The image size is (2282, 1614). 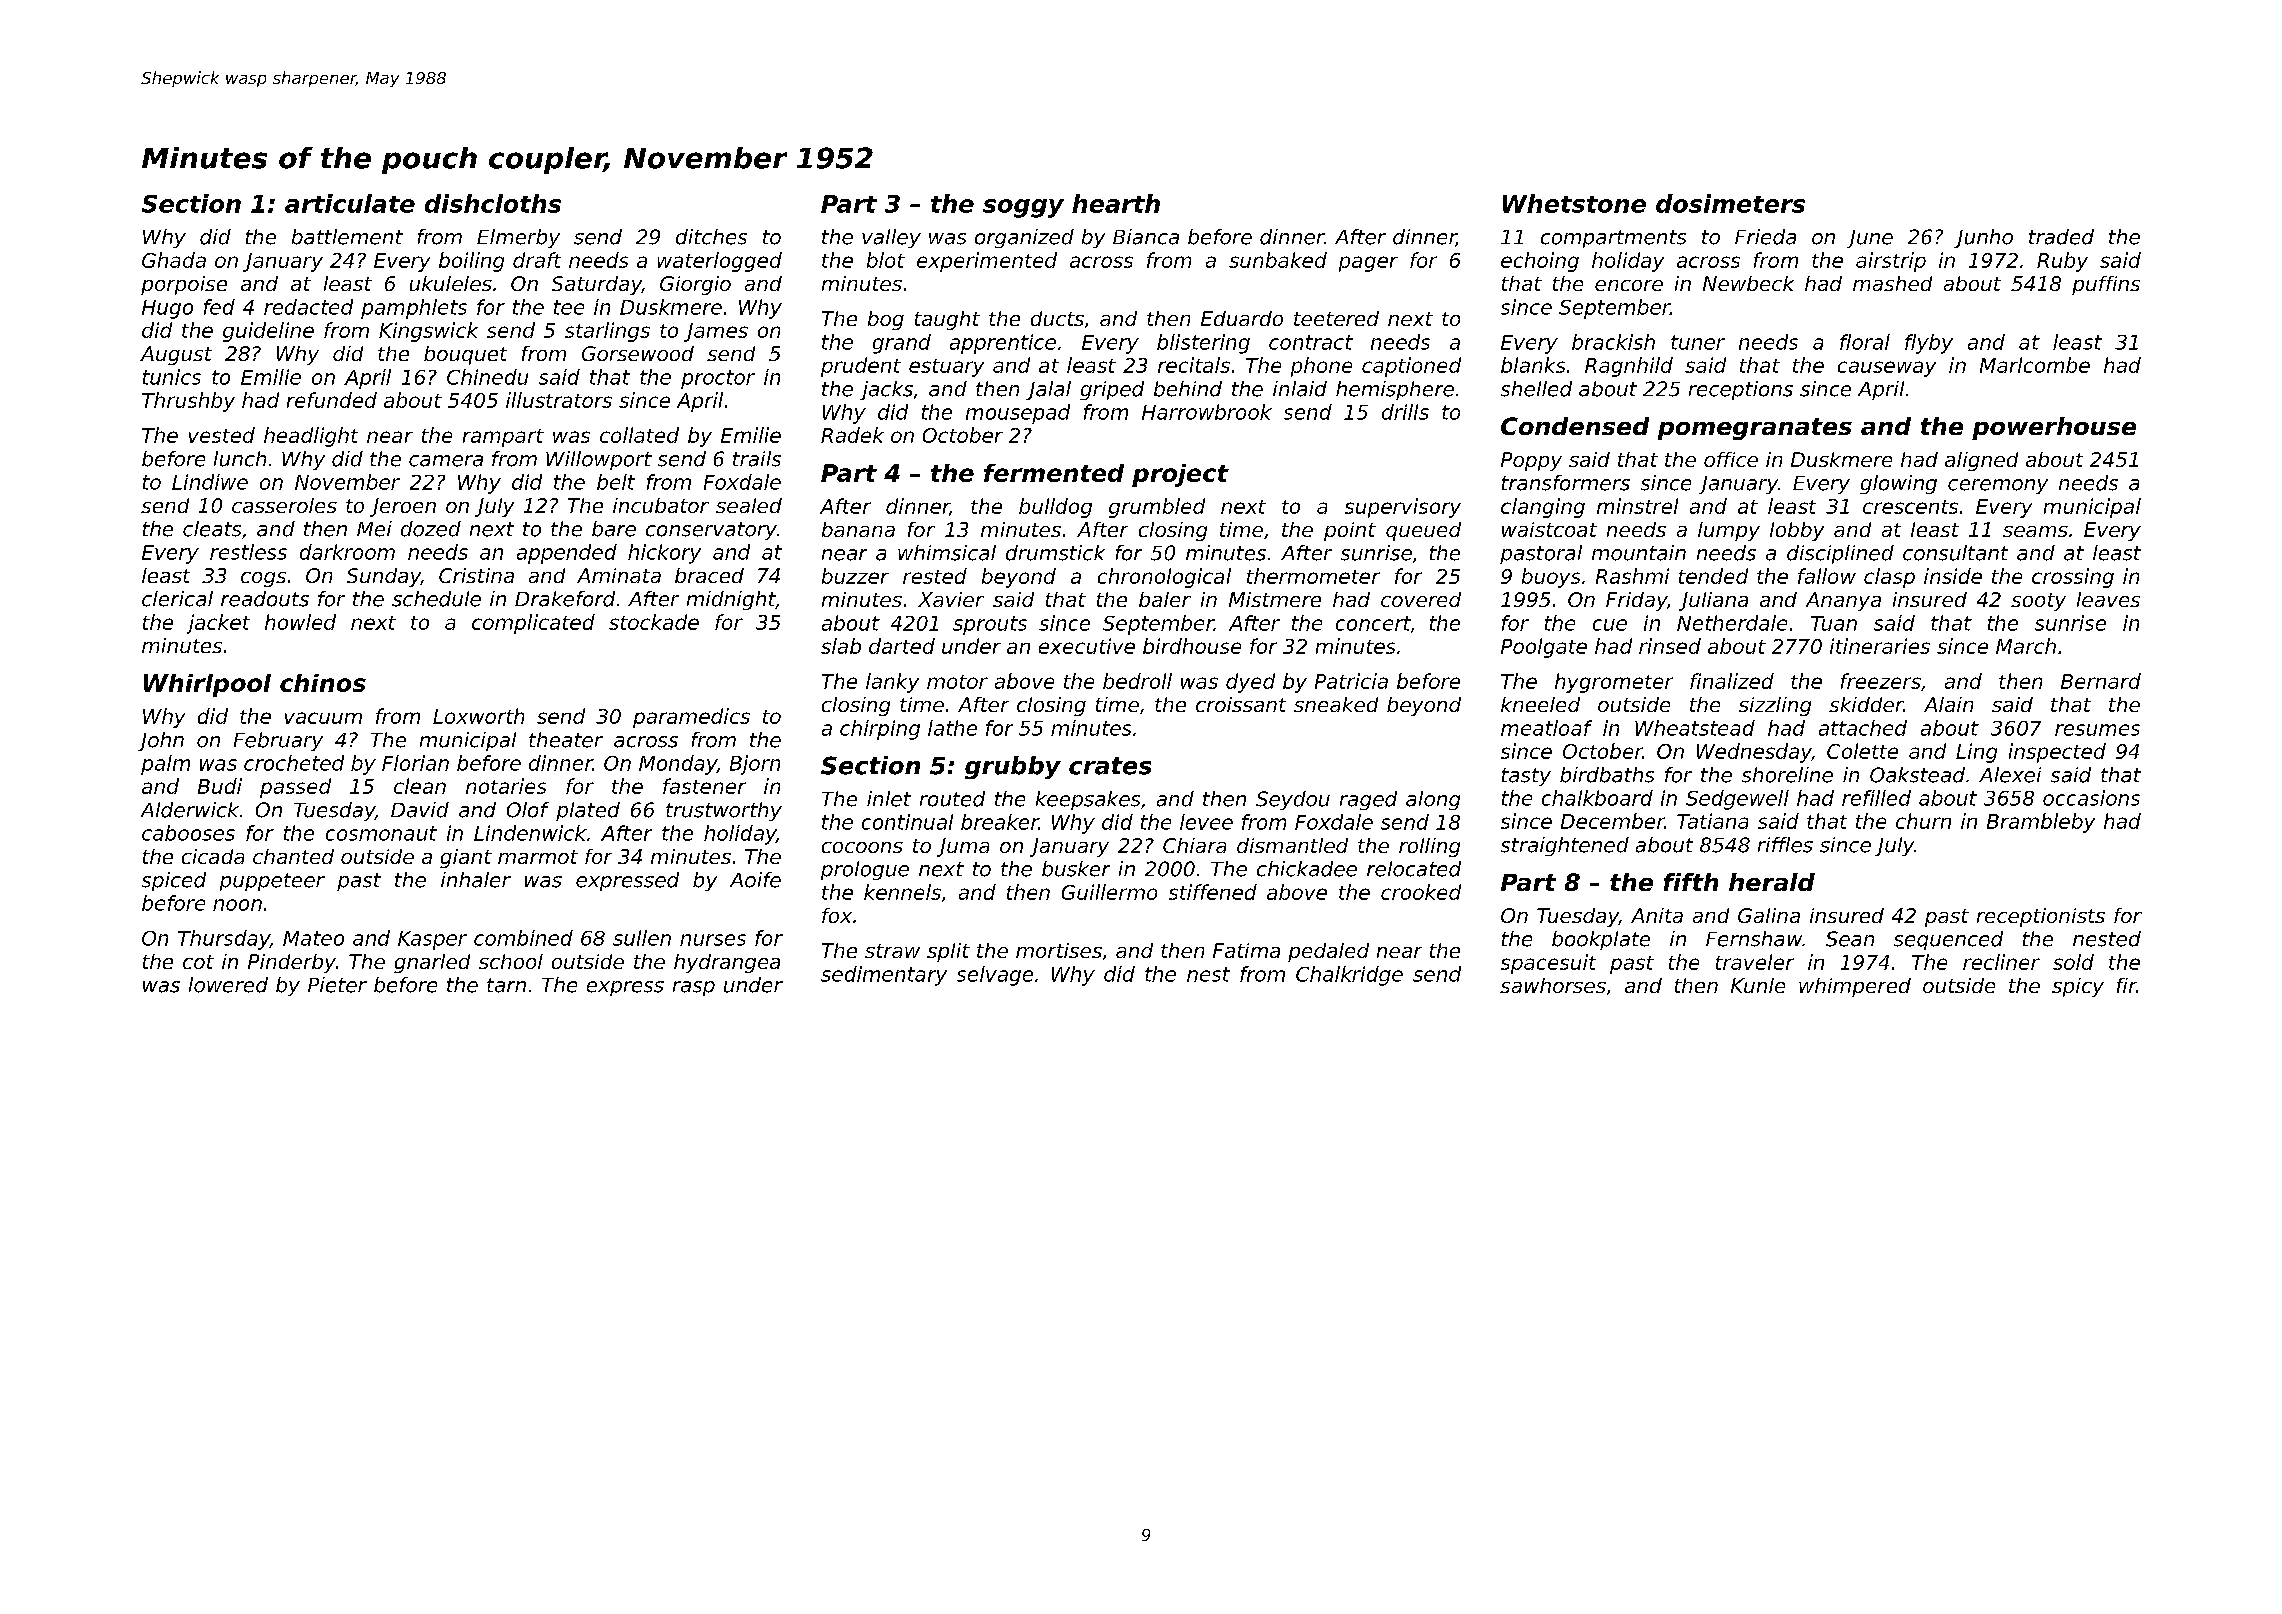 I want to click on disciplined, so click(x=1840, y=554).
